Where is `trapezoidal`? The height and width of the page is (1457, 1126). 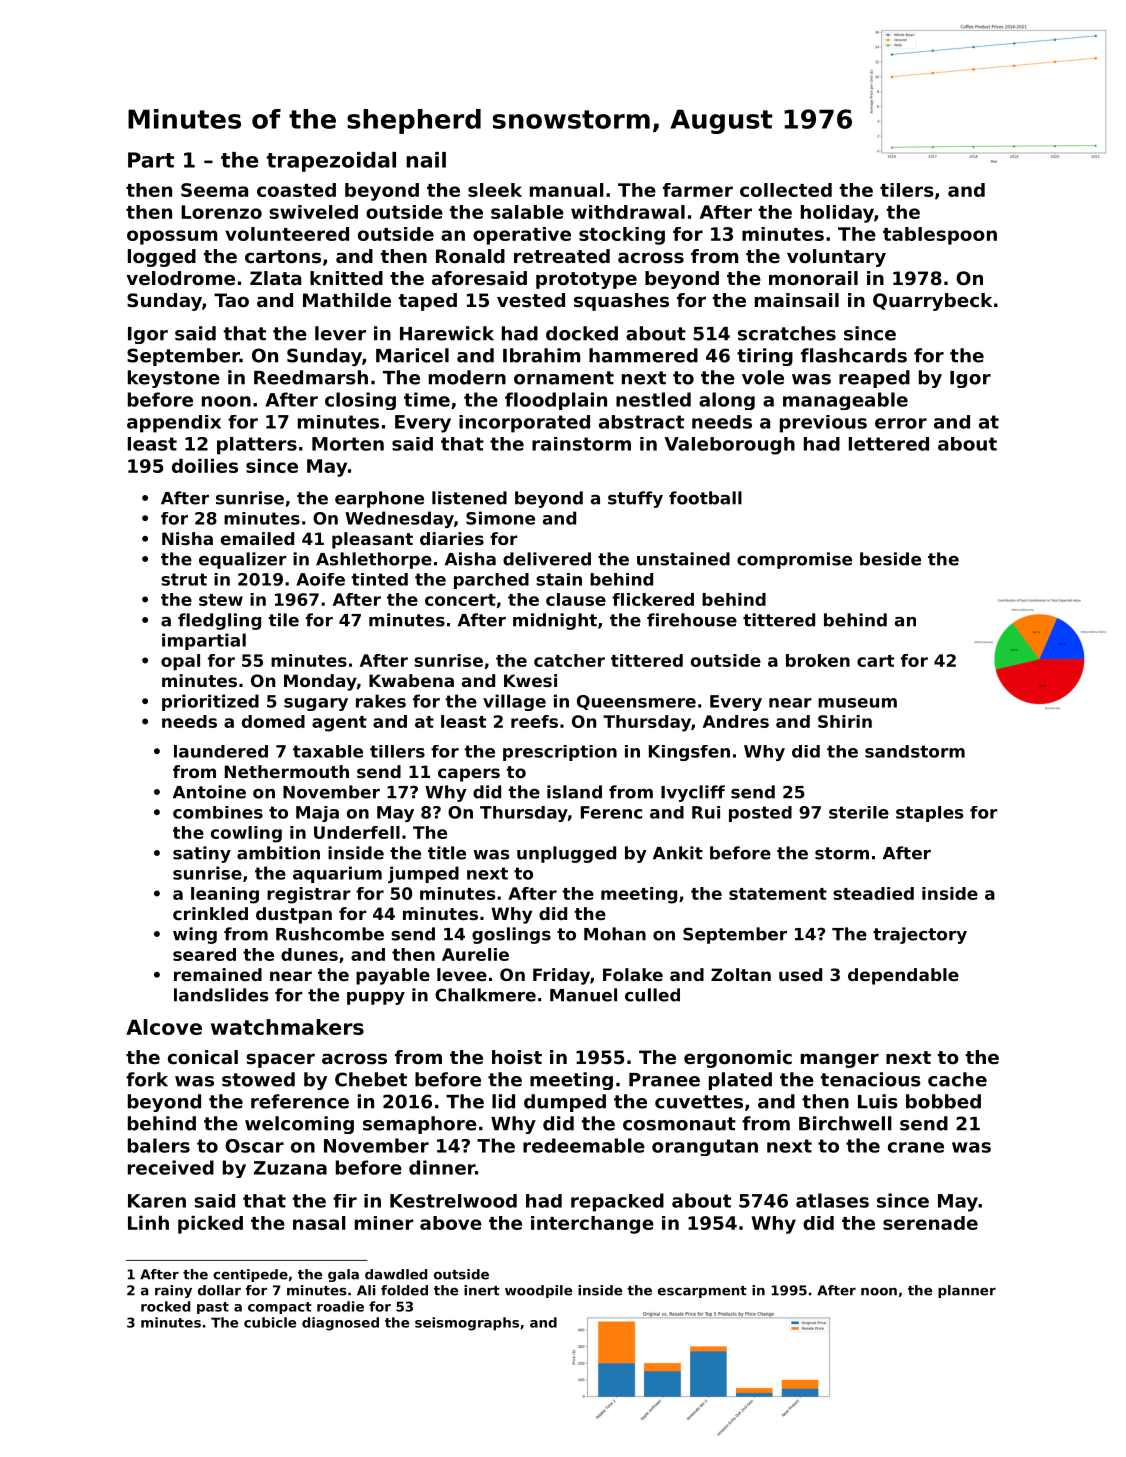 trapezoidal is located at coordinates (331, 162).
